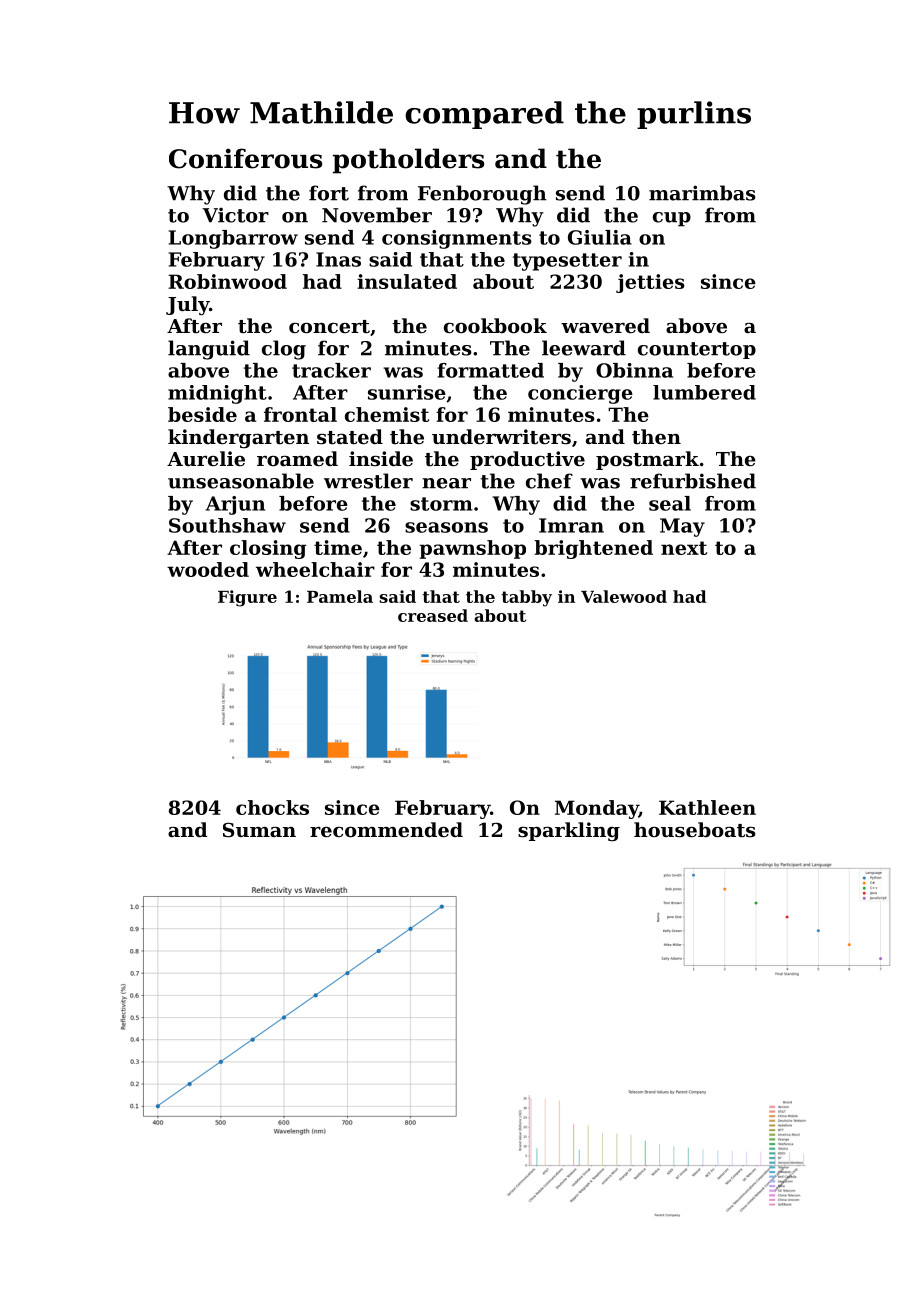 This page has width=924, height=1311. What do you see at coordinates (386, 829) in the page?
I see `recommended` at bounding box center [386, 829].
